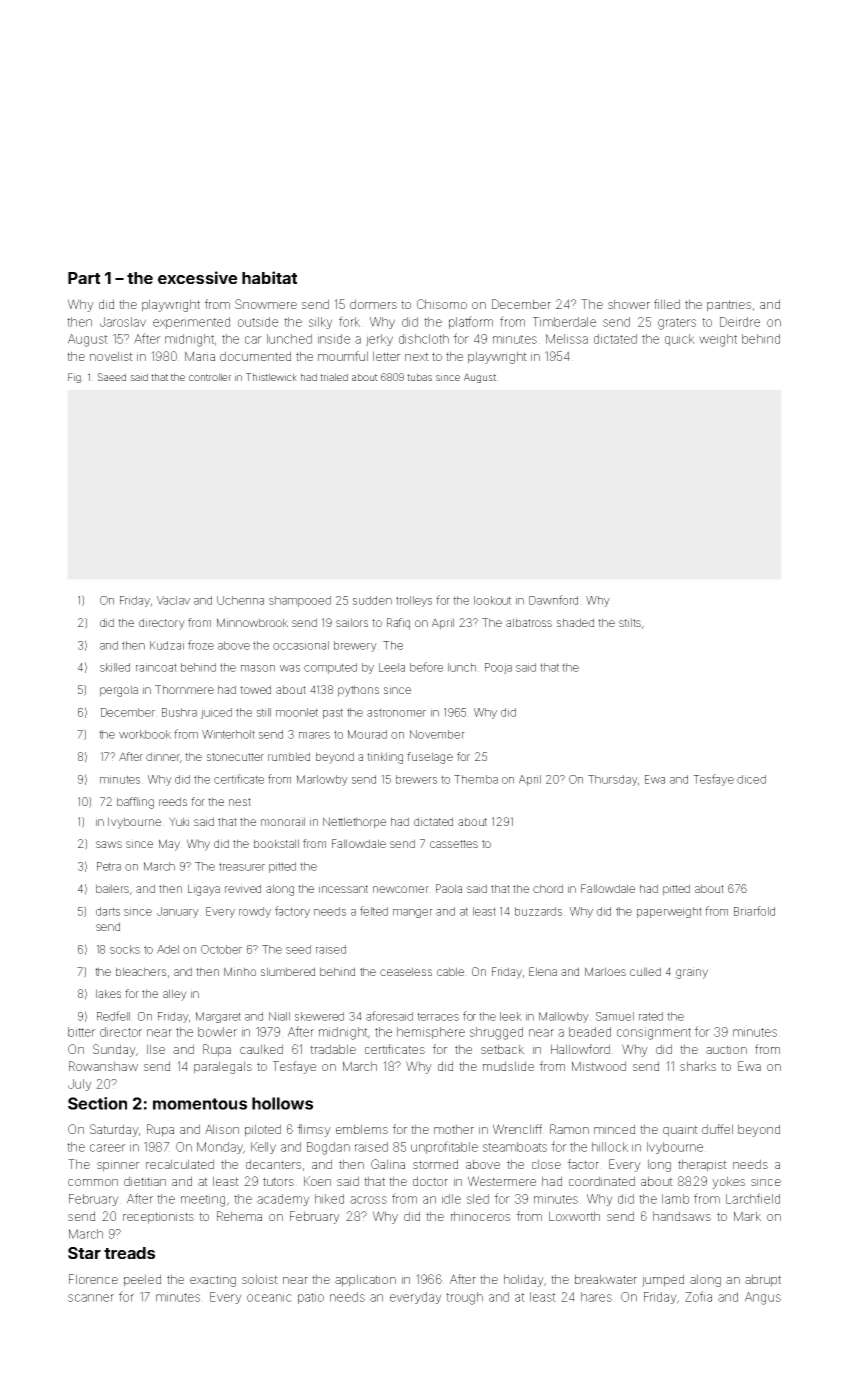  I want to click on quick, so click(680, 340).
